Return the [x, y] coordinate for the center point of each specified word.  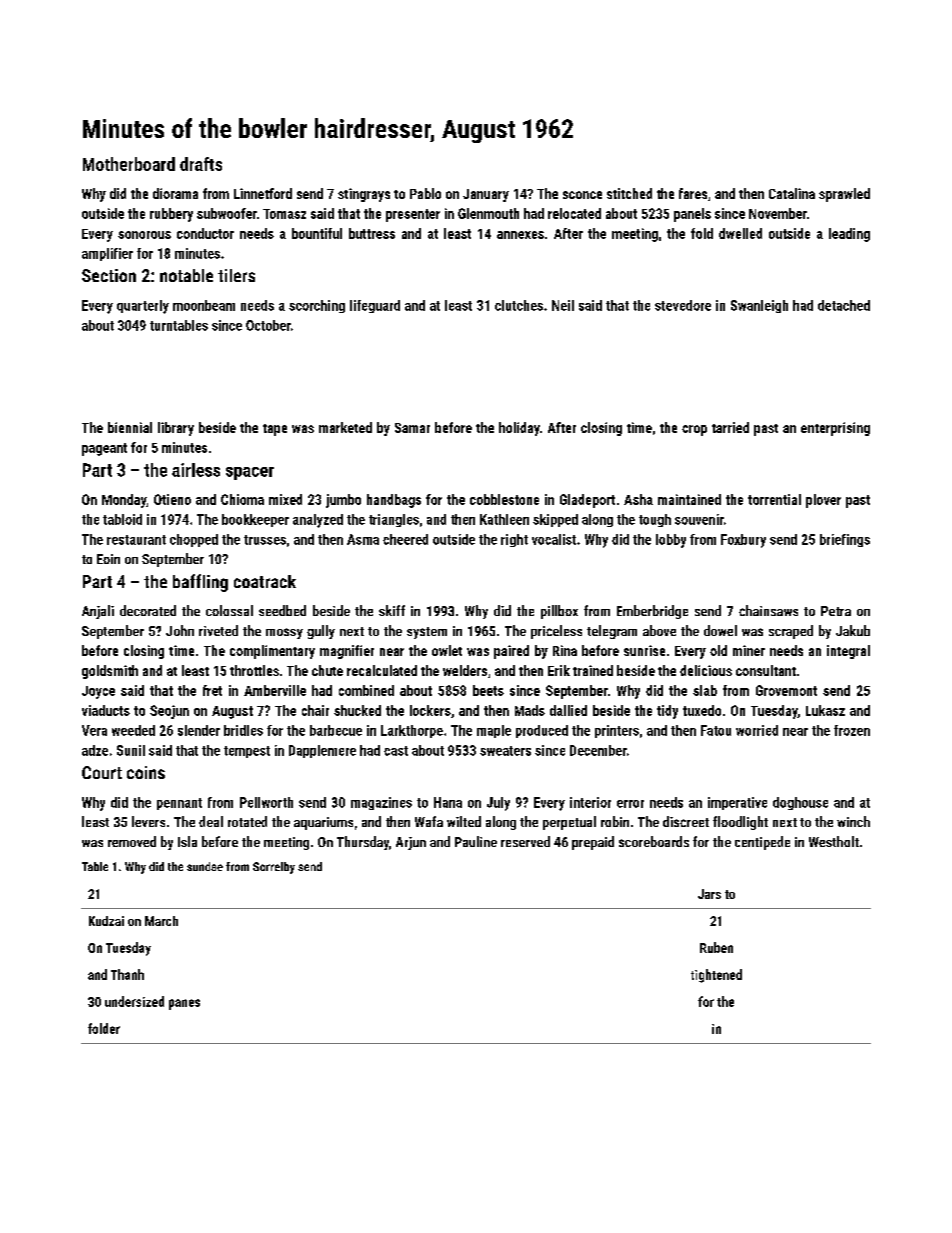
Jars [709, 894]
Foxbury [743, 541]
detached [844, 305]
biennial [130, 427]
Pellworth [266, 802]
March [161, 921]
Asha [638, 499]
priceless [556, 632]
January [486, 195]
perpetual [569, 823]
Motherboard [129, 164]
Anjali [98, 612]
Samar [412, 428]
